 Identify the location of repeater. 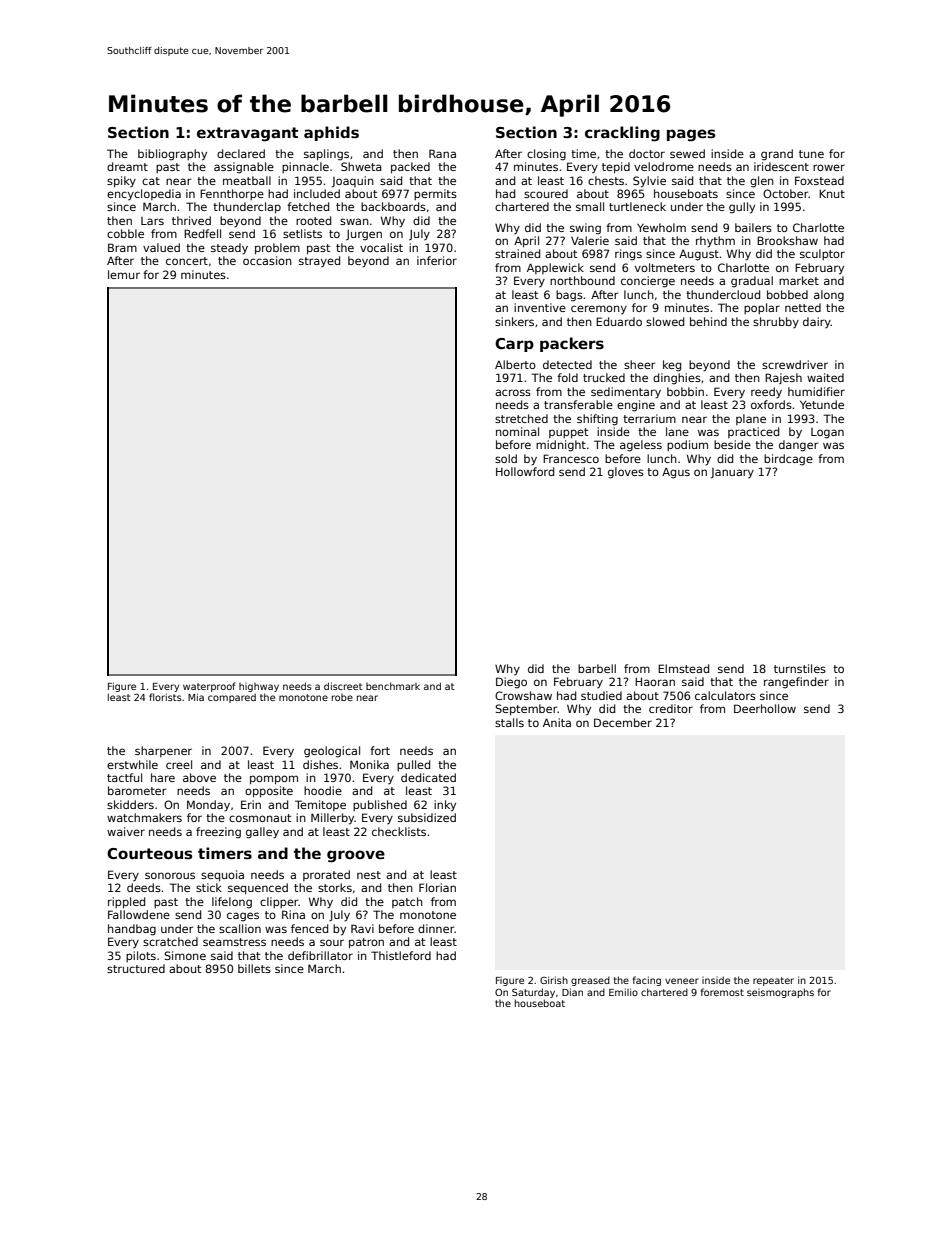
(773, 981).
